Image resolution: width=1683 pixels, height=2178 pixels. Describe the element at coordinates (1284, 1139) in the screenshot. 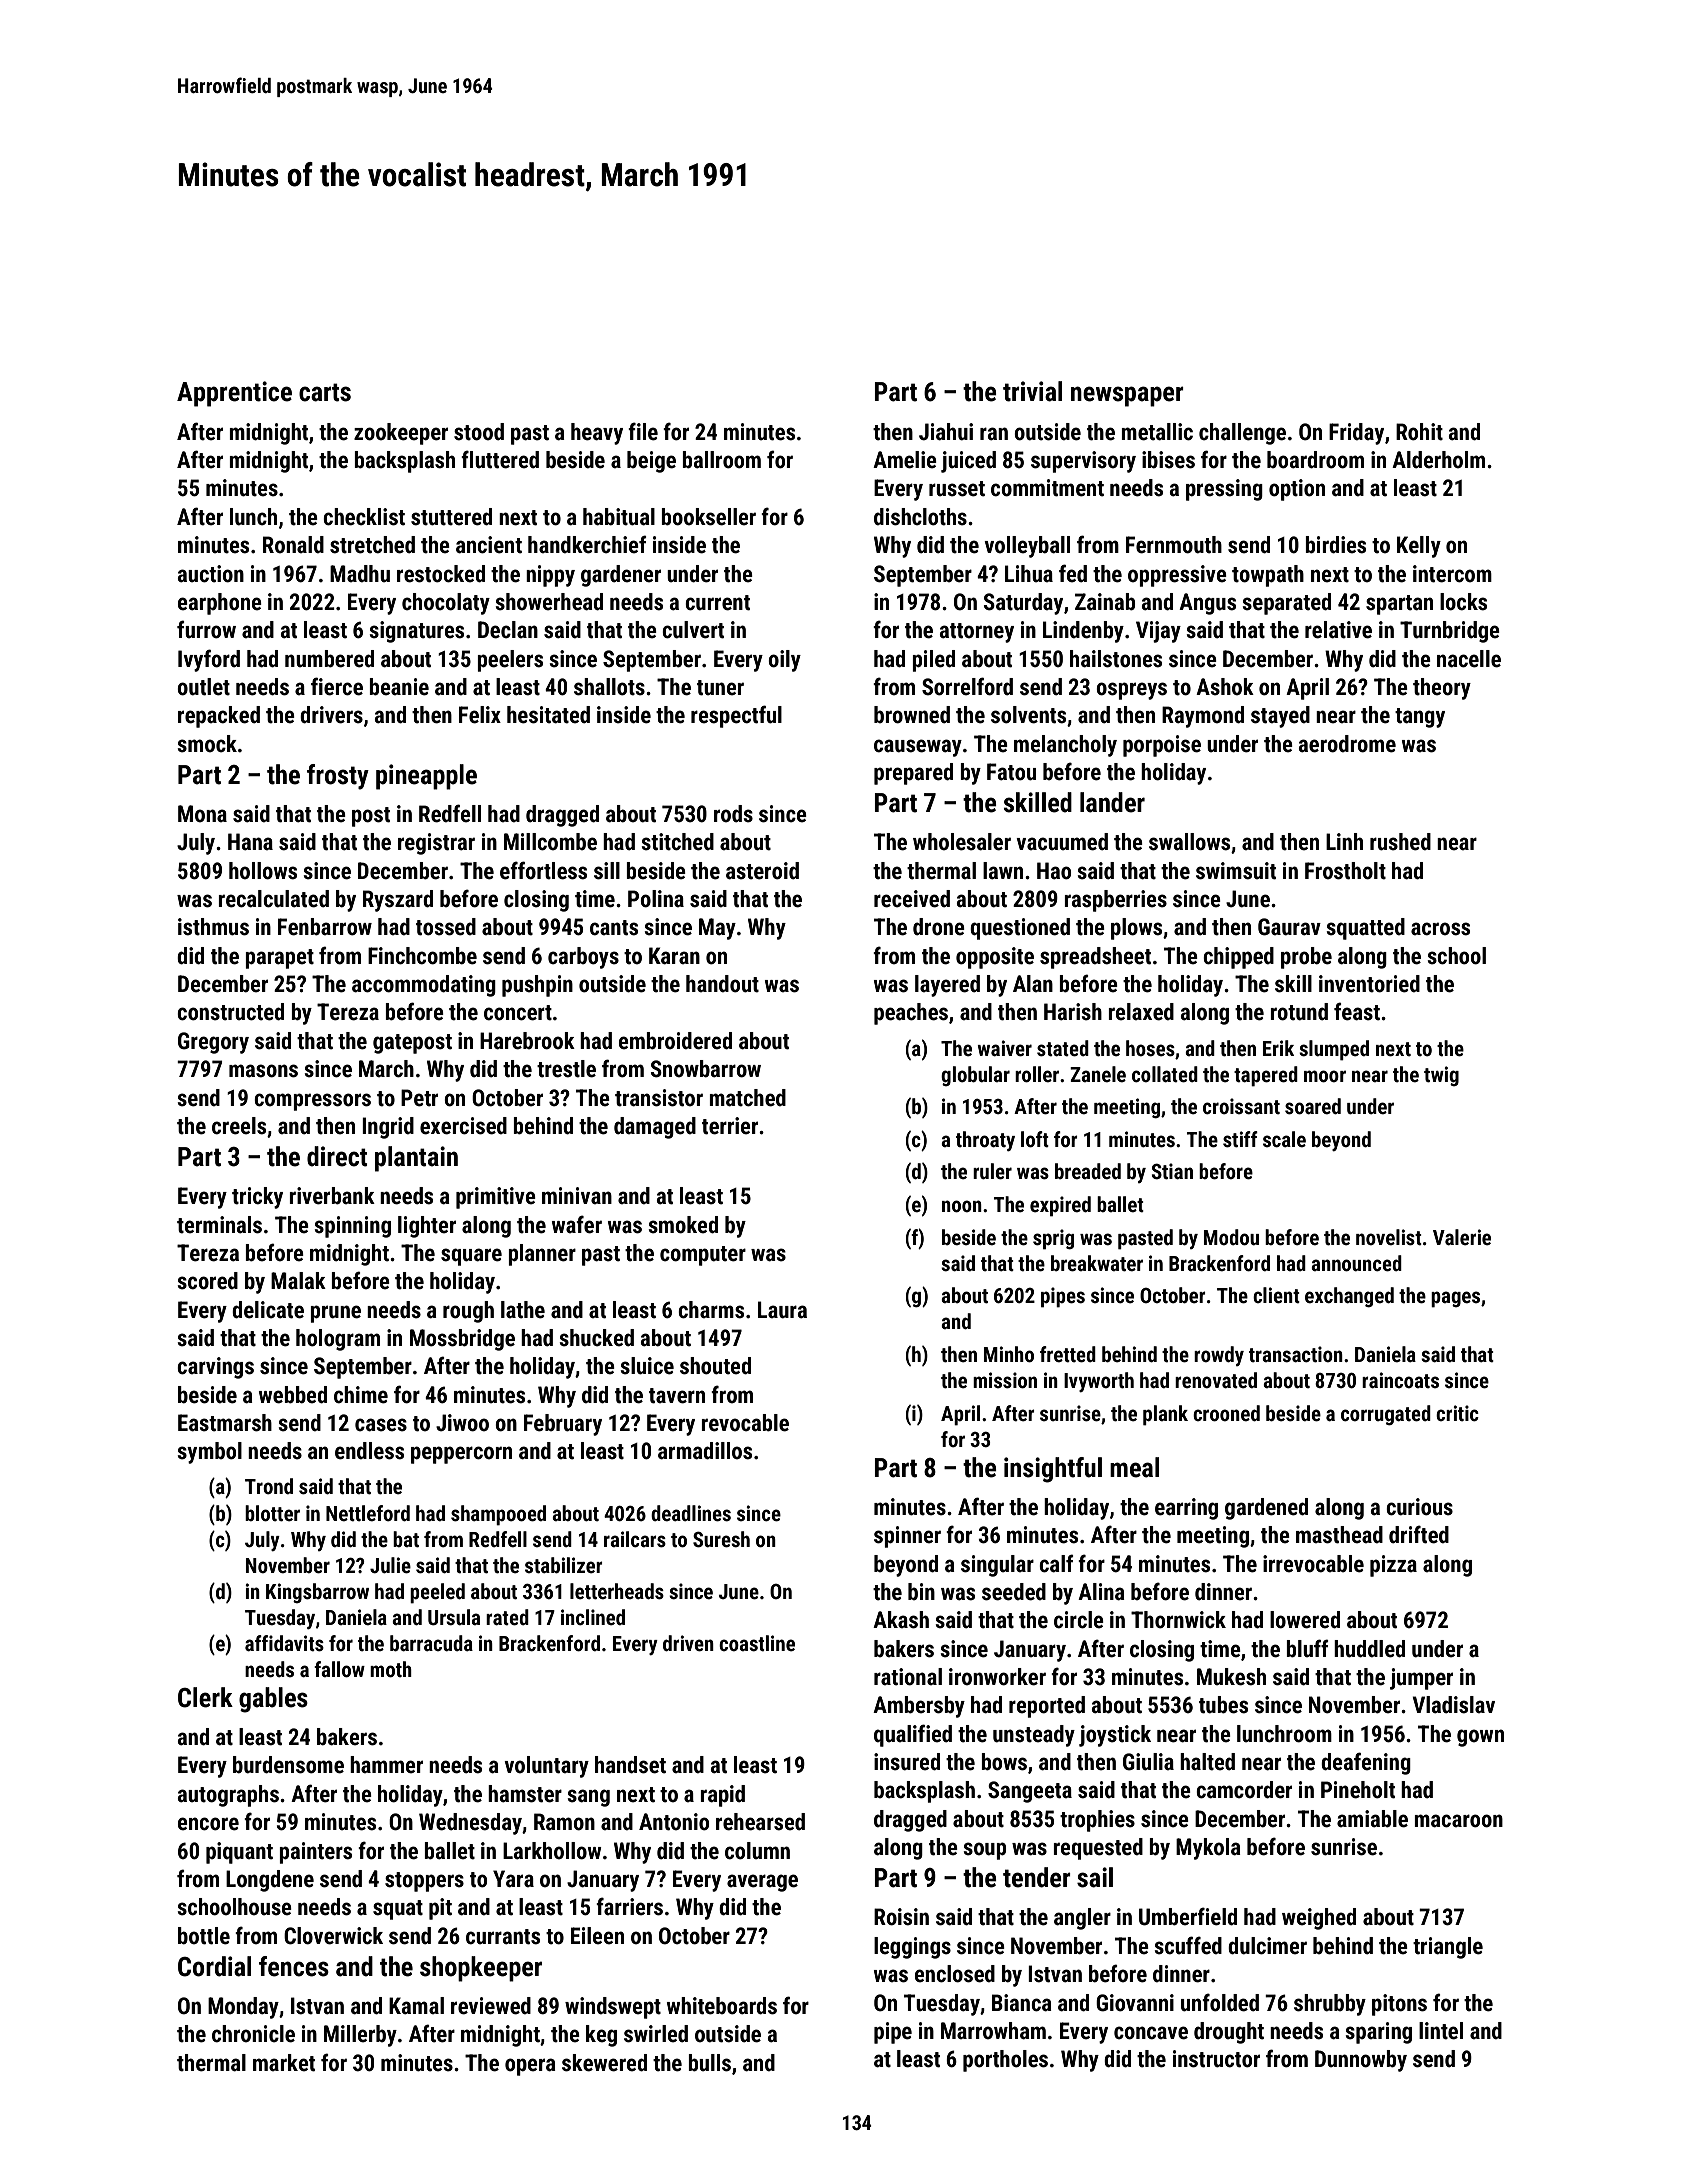

I see `scale` at that location.
